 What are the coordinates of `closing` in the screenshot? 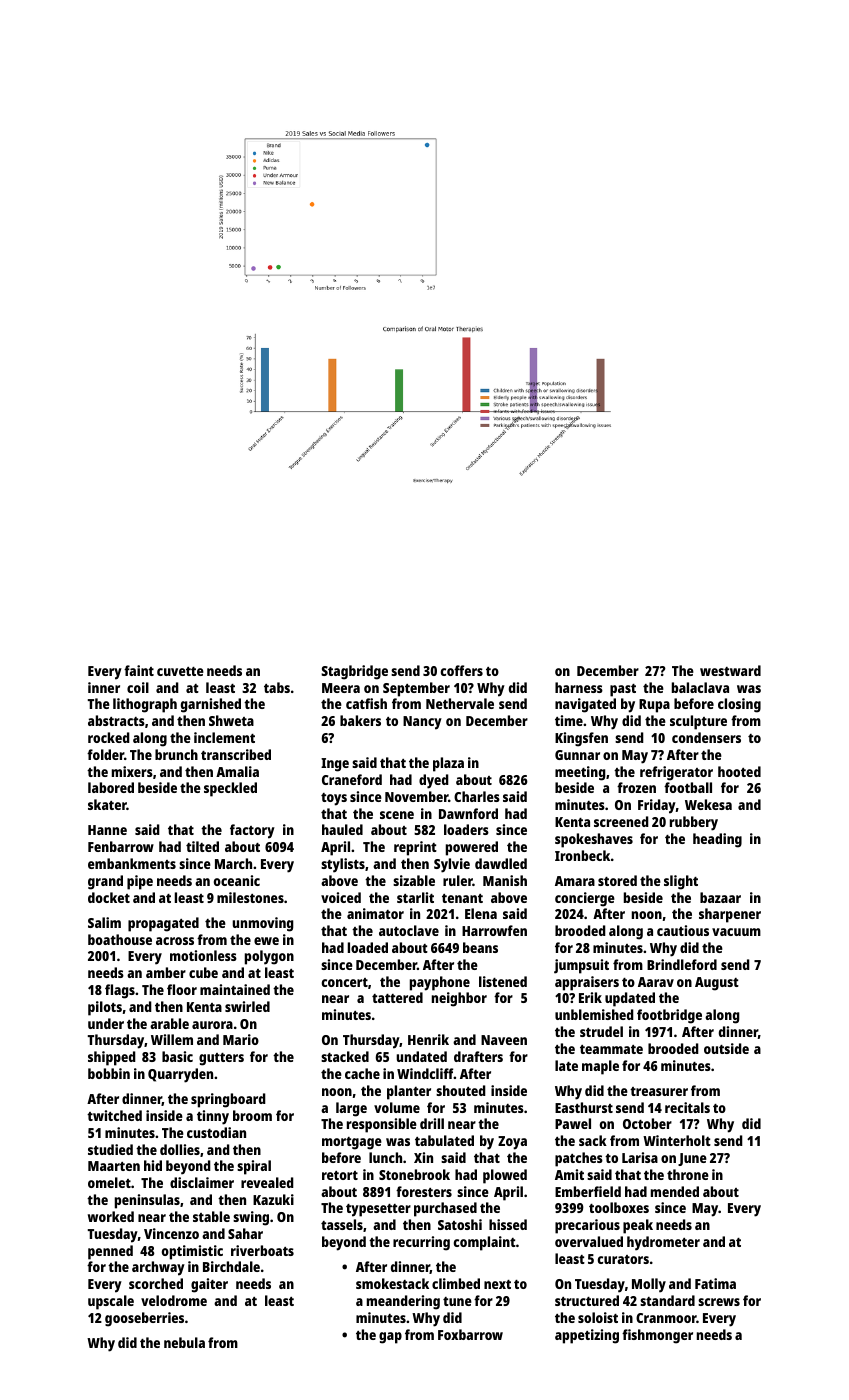 It's located at (739, 705).
